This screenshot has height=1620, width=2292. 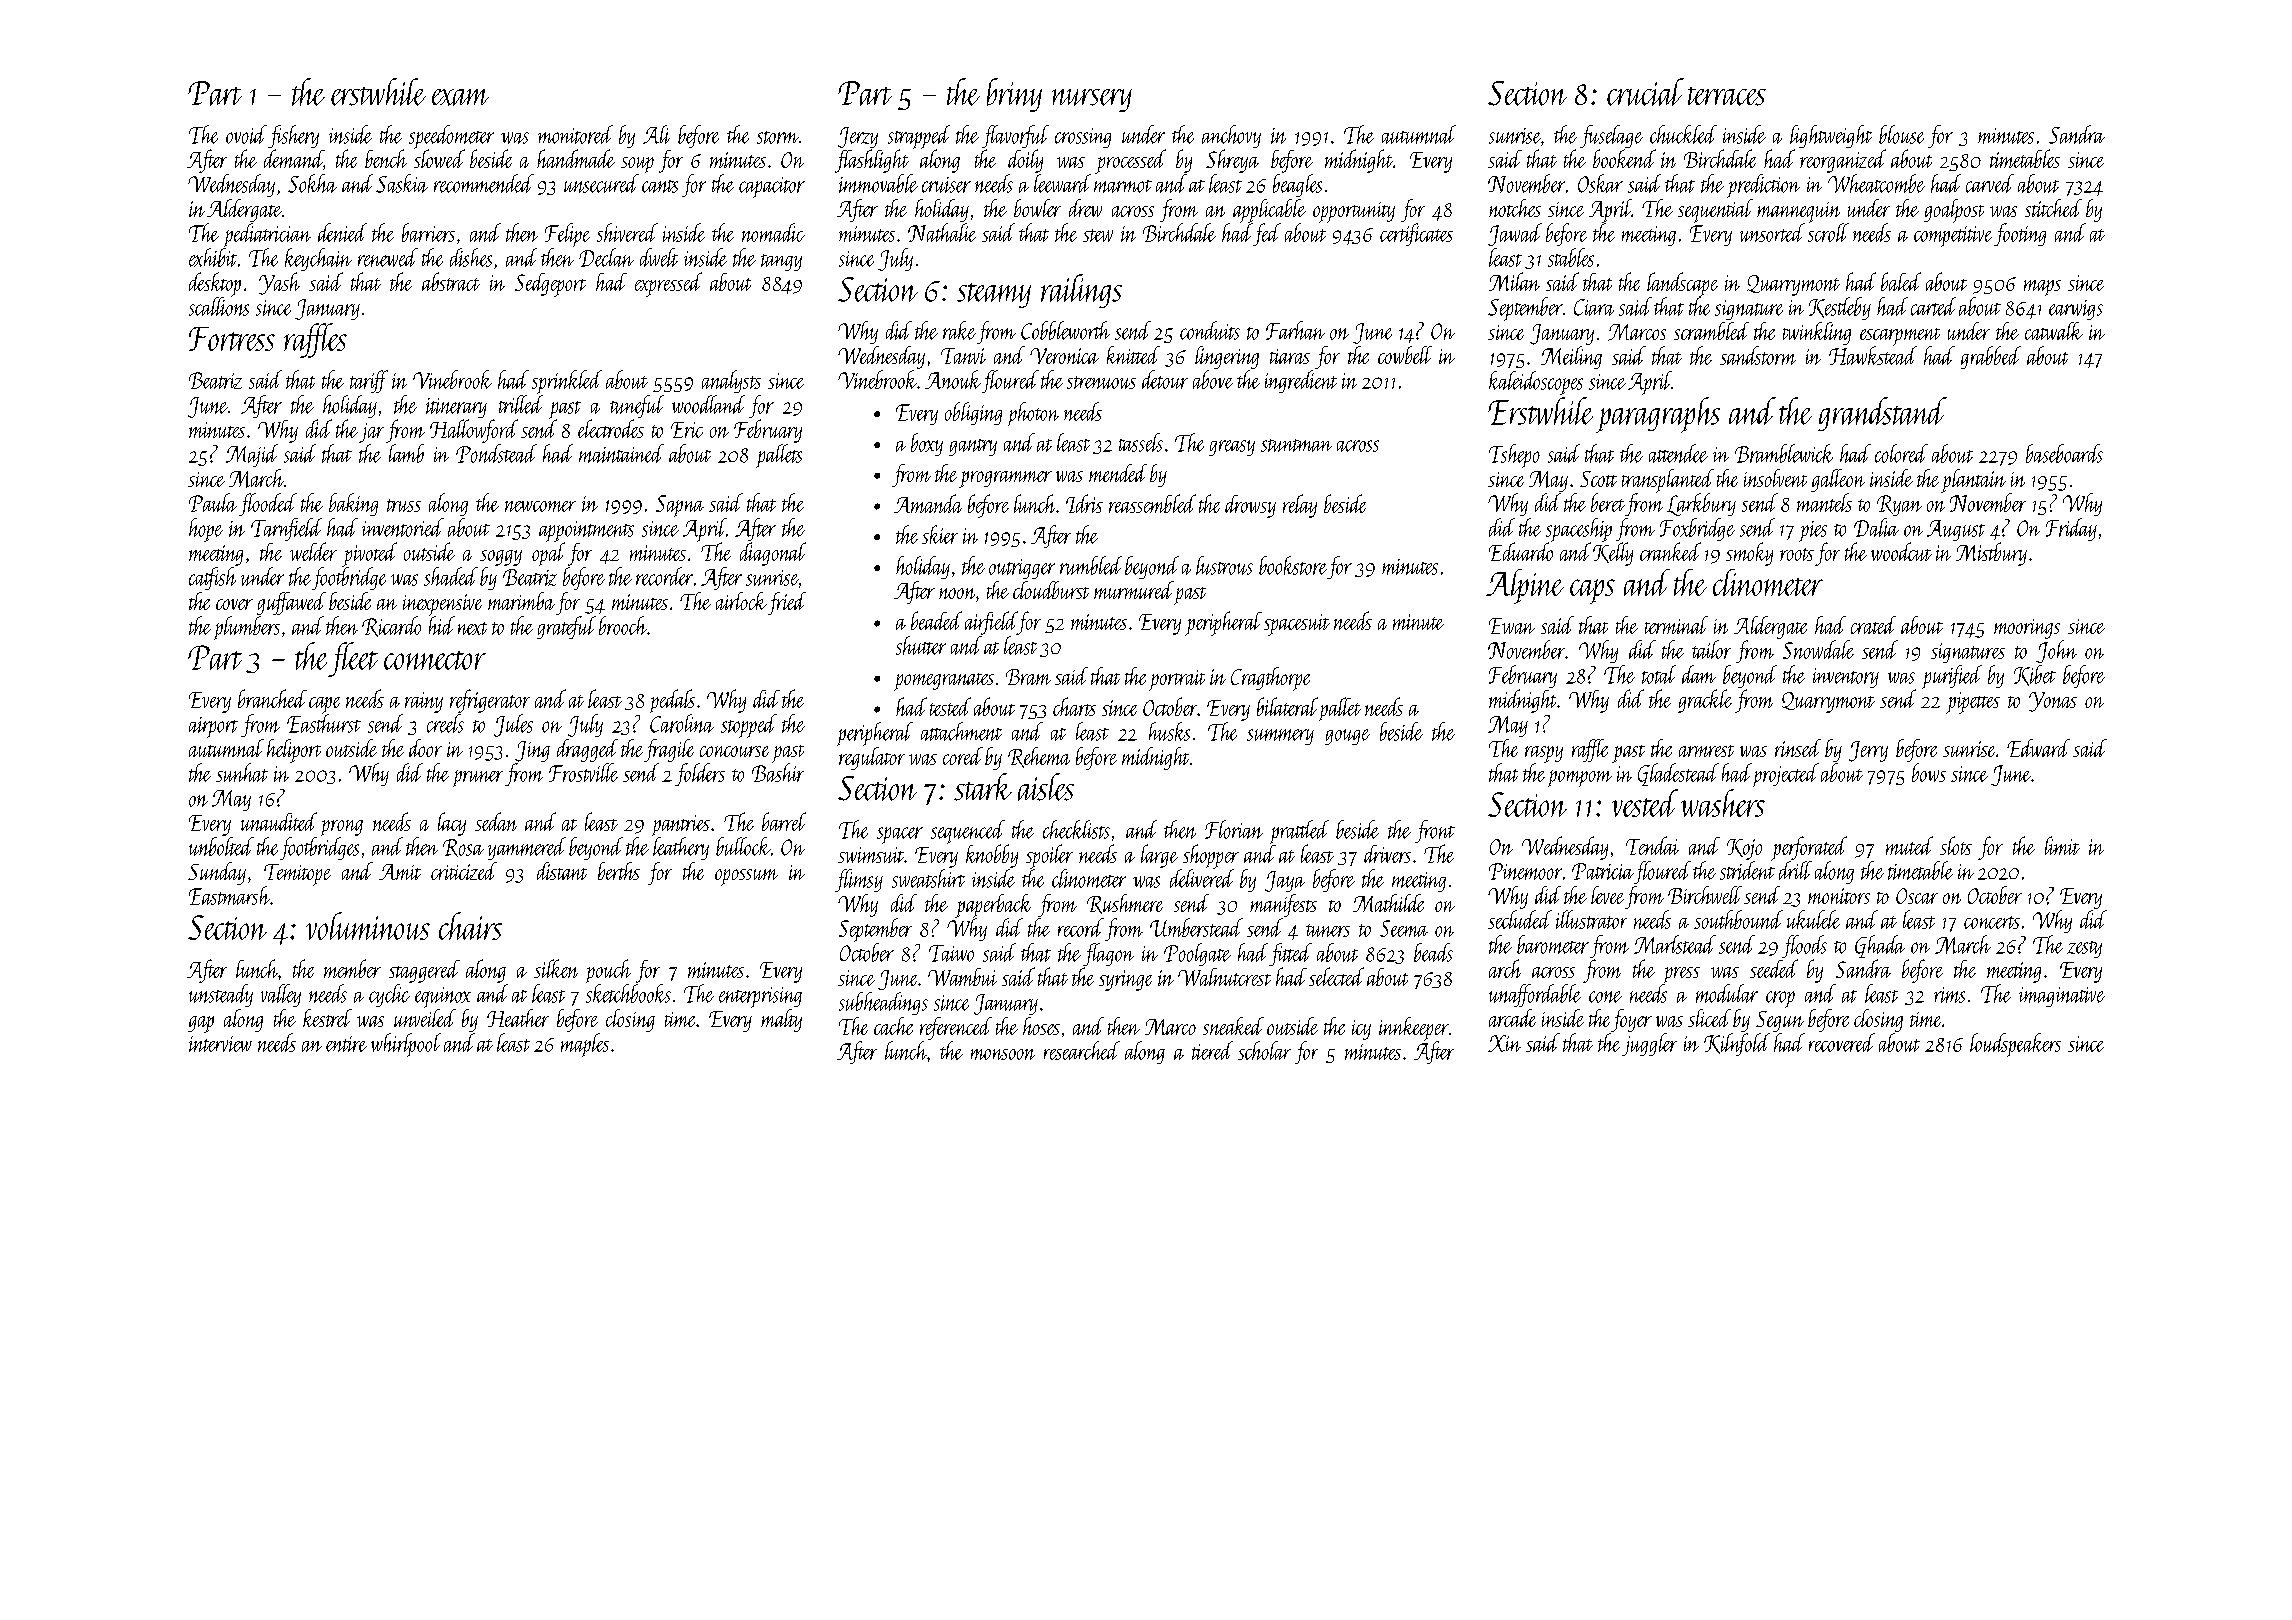 What do you see at coordinates (1571, 257) in the screenshot?
I see `stables` at bounding box center [1571, 257].
